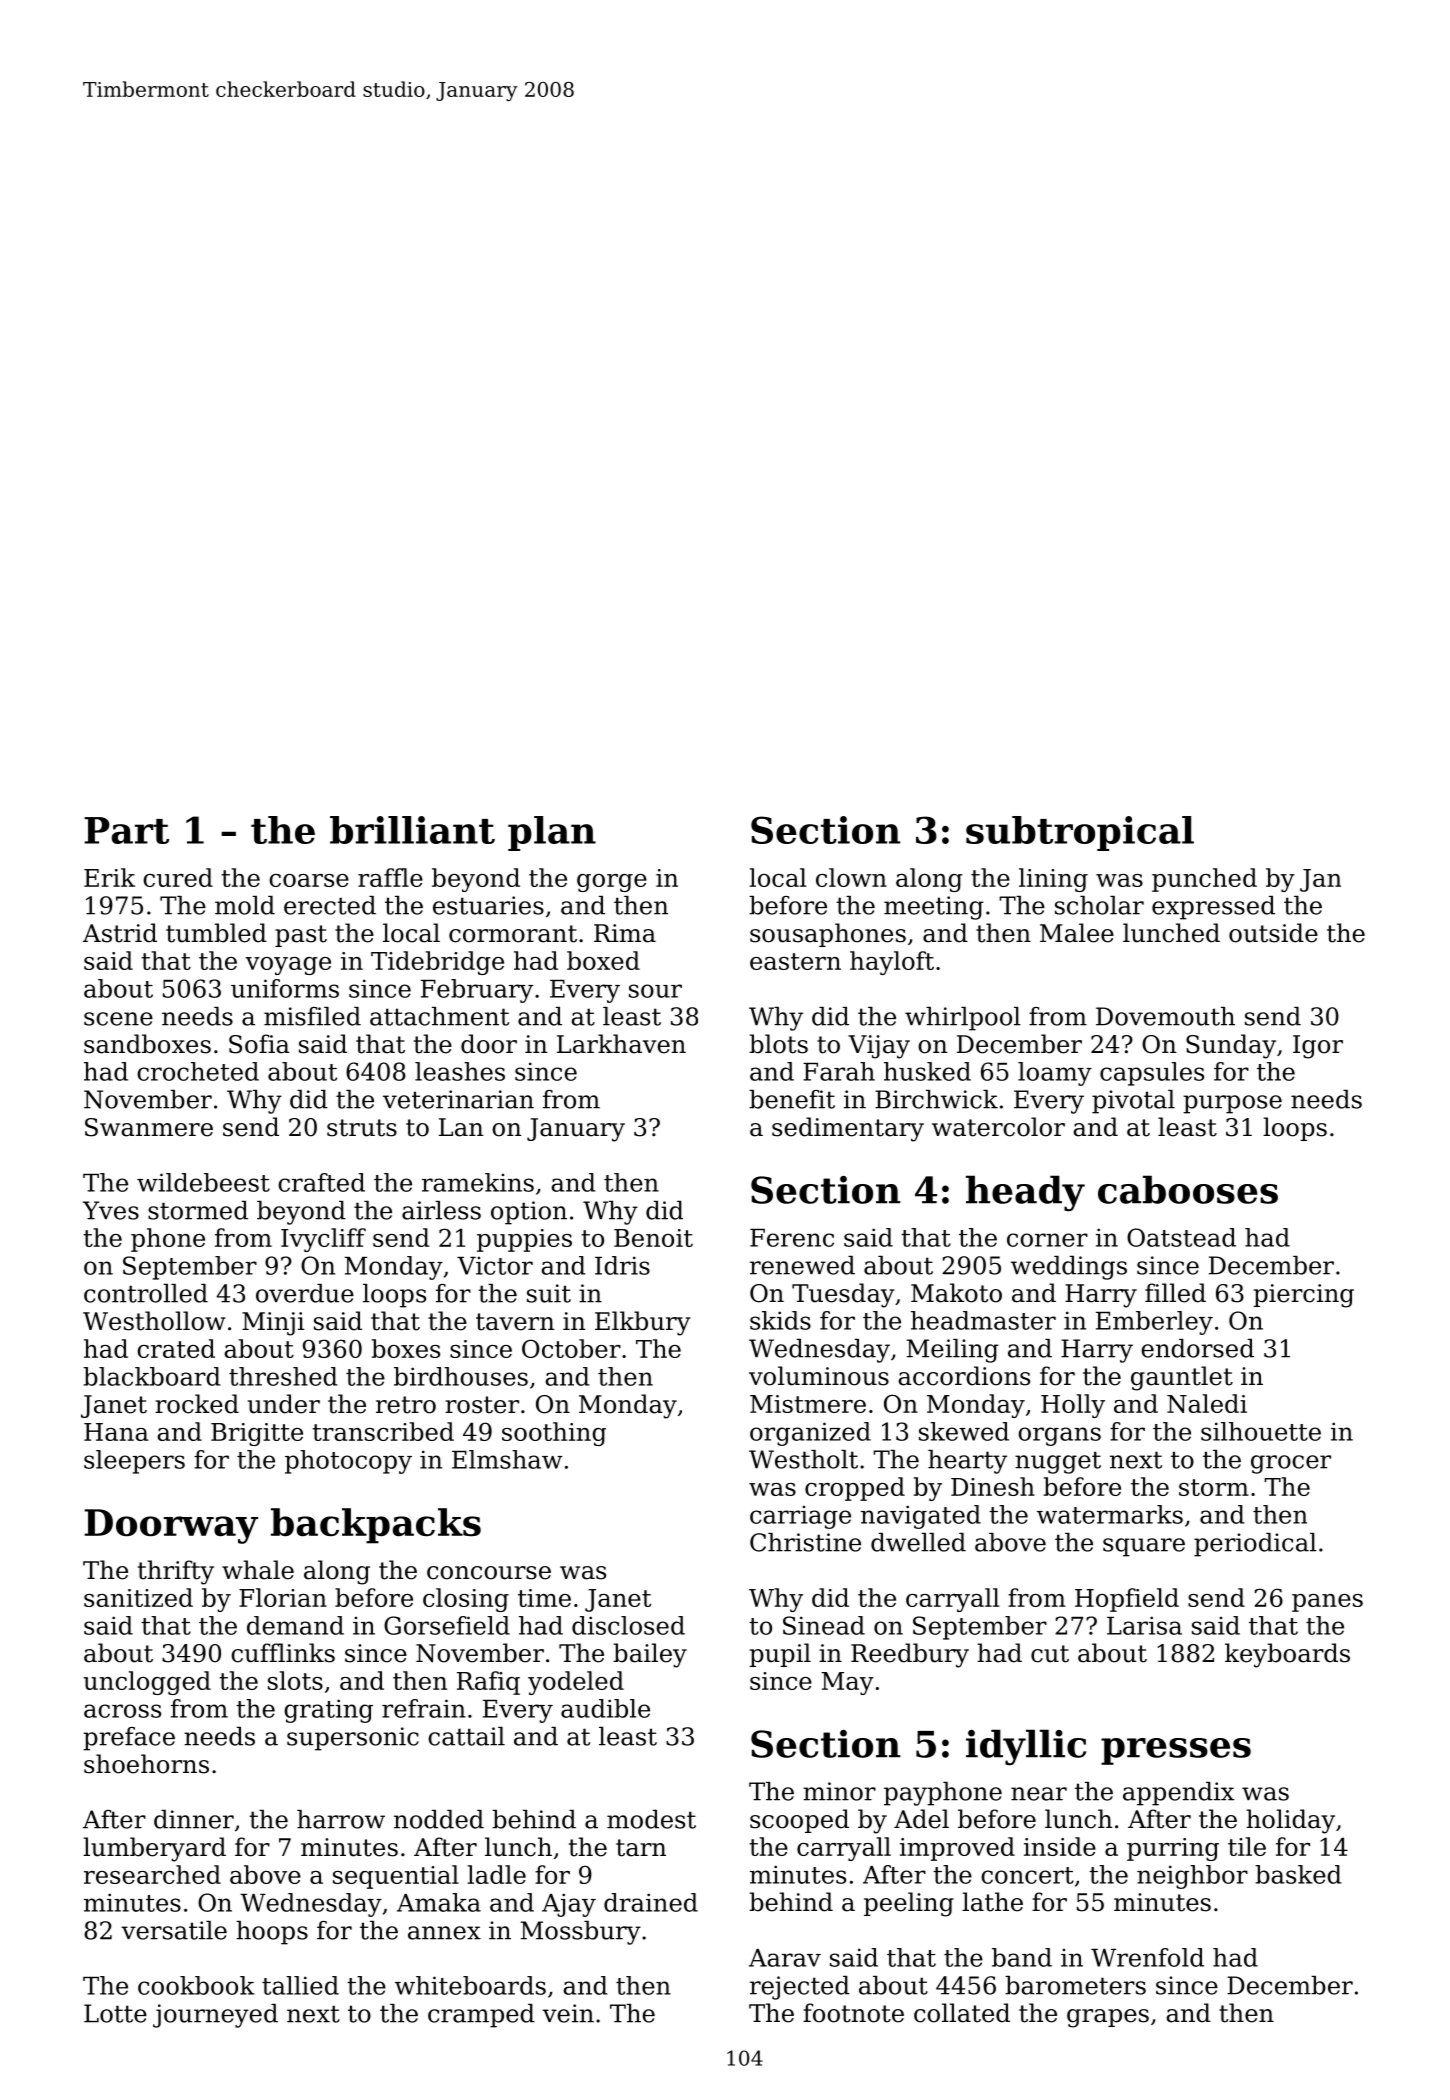 Image resolution: width=1450 pixels, height=2100 pixels. I want to click on bailey, so click(650, 1655).
